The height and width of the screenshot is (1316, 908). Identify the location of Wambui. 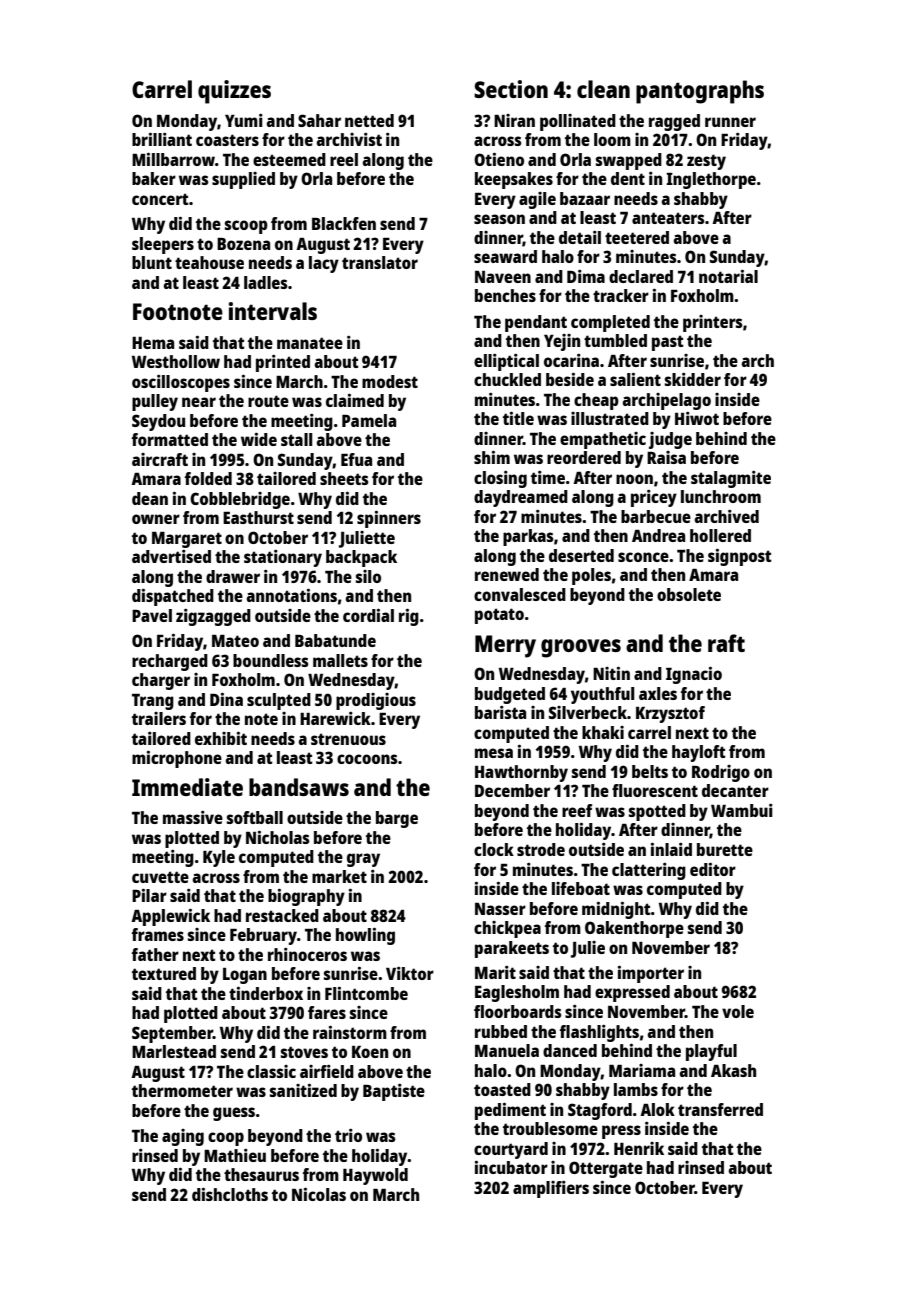
(742, 810).
